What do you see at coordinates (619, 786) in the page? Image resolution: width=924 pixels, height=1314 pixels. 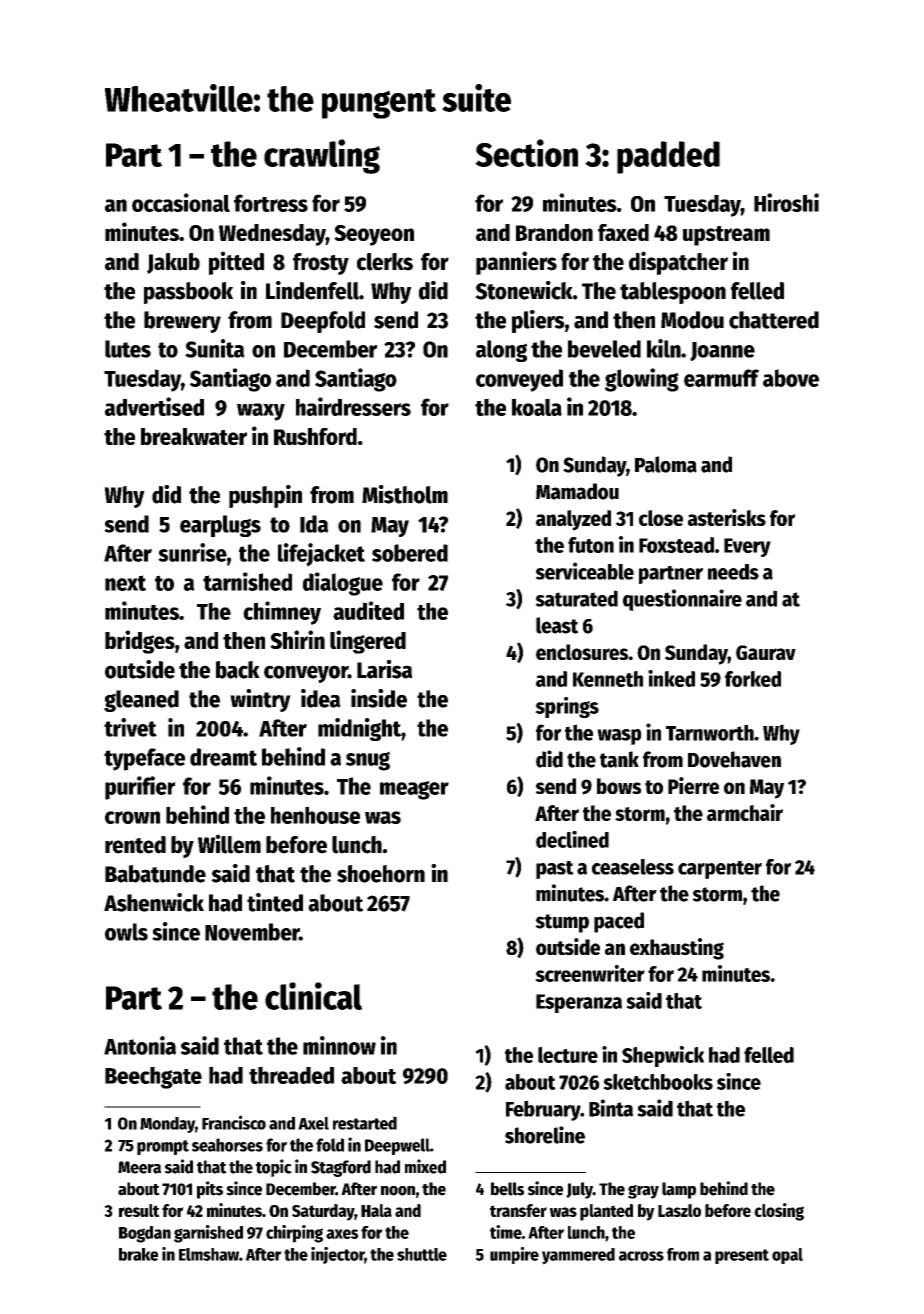 I see `bows` at bounding box center [619, 786].
